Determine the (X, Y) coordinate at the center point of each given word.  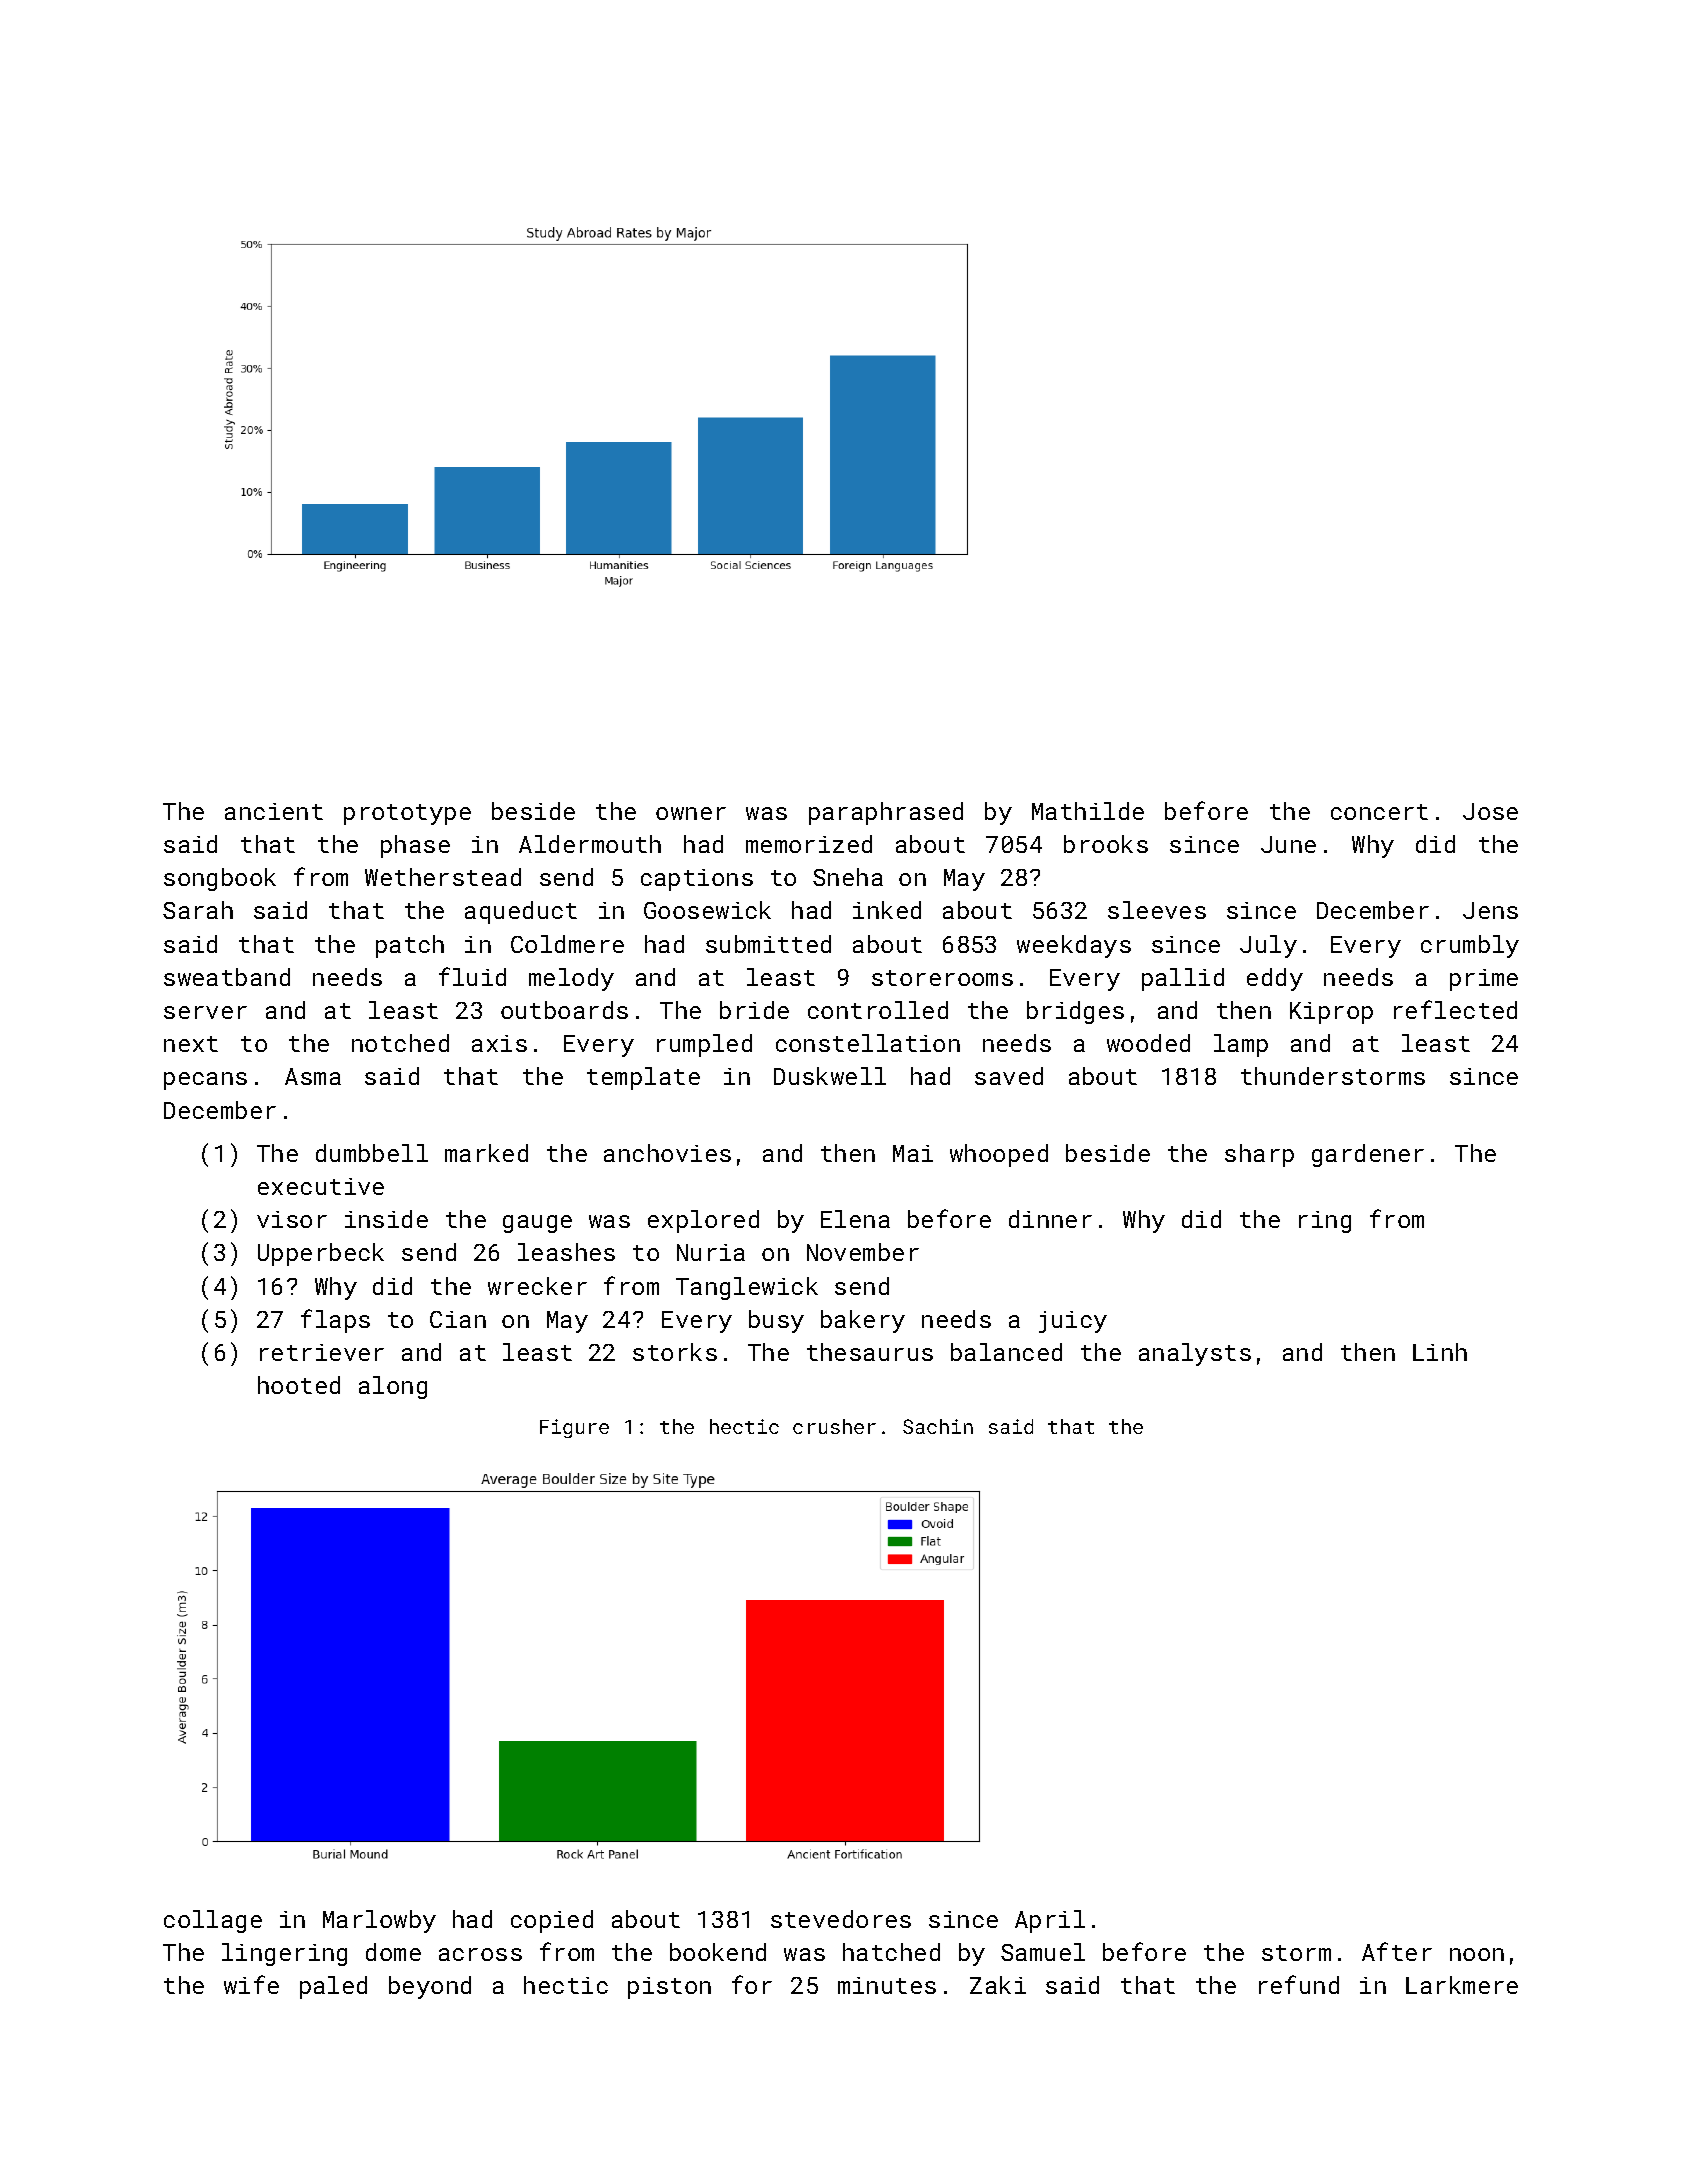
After (1397, 1951)
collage (213, 1921)
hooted (299, 1385)
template (643, 1078)
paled (333, 1987)
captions (697, 880)
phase (415, 846)
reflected (1455, 1009)
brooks (1106, 844)
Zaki (998, 1985)
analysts (1195, 1354)
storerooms (942, 978)
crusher (834, 1426)
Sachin (938, 1426)
